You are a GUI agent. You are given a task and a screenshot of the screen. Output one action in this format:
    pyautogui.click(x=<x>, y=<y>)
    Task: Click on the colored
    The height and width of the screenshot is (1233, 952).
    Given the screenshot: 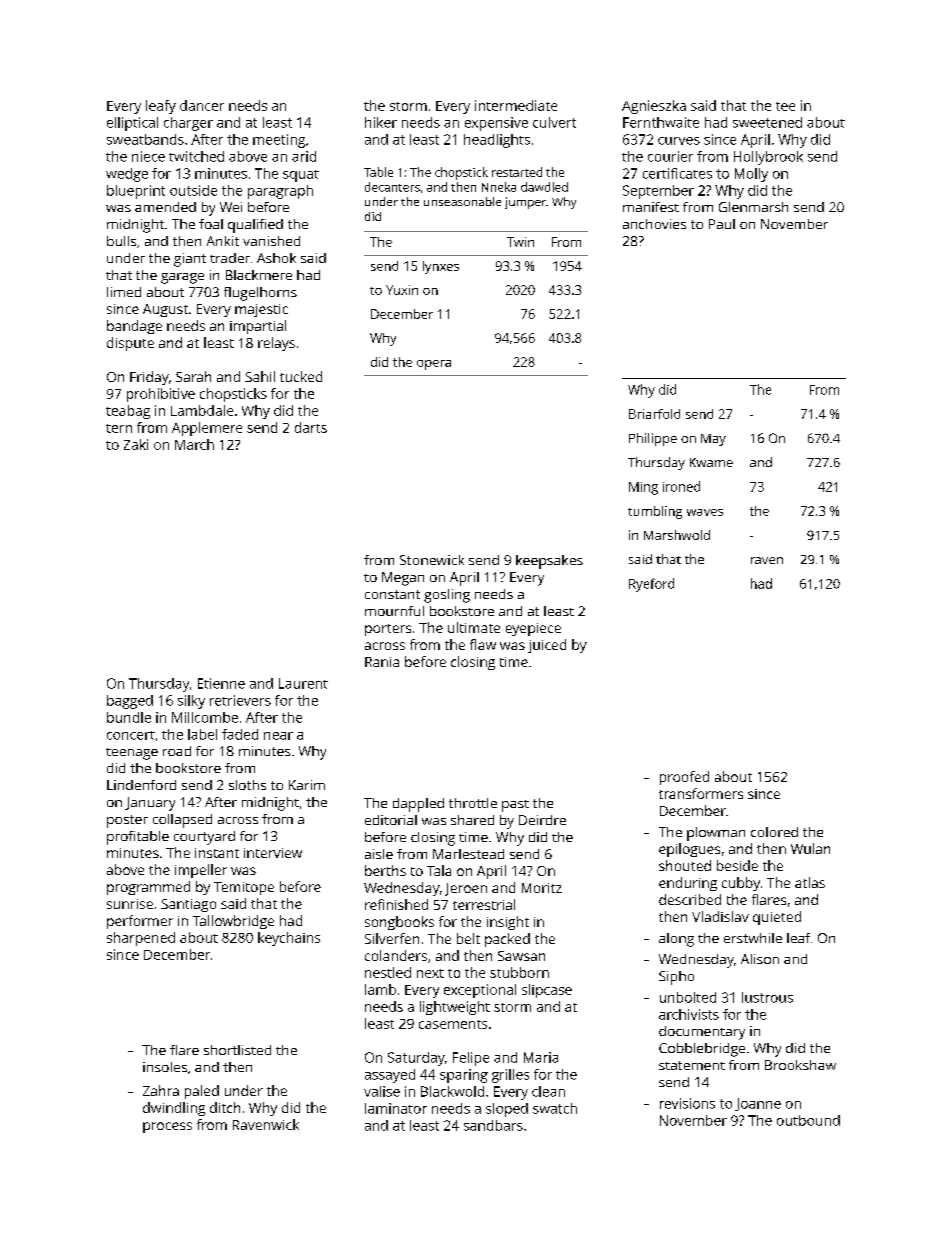 What is the action you would take?
    pyautogui.click(x=774, y=832)
